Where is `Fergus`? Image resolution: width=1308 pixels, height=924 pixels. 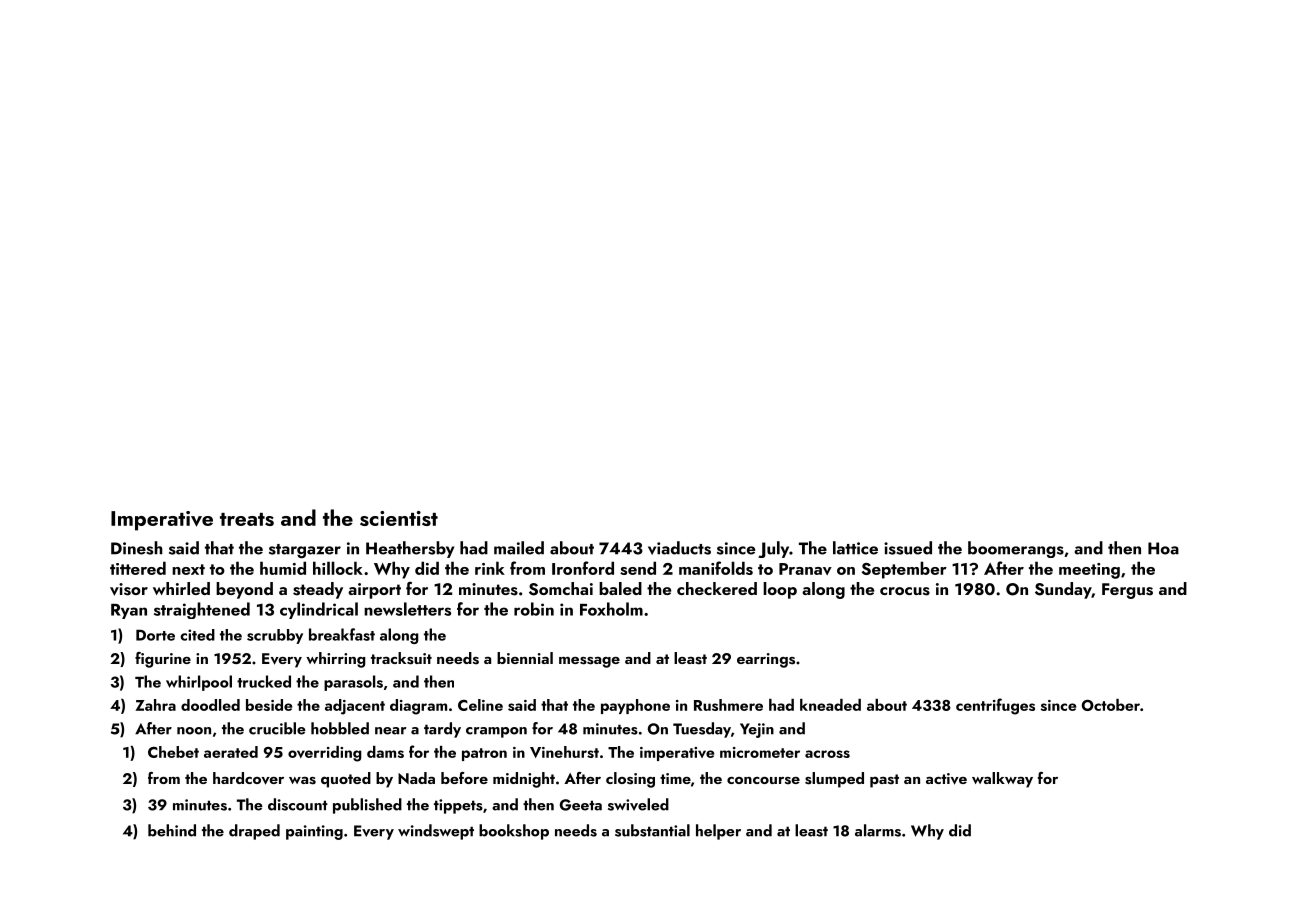 Fergus is located at coordinates (1127, 591).
